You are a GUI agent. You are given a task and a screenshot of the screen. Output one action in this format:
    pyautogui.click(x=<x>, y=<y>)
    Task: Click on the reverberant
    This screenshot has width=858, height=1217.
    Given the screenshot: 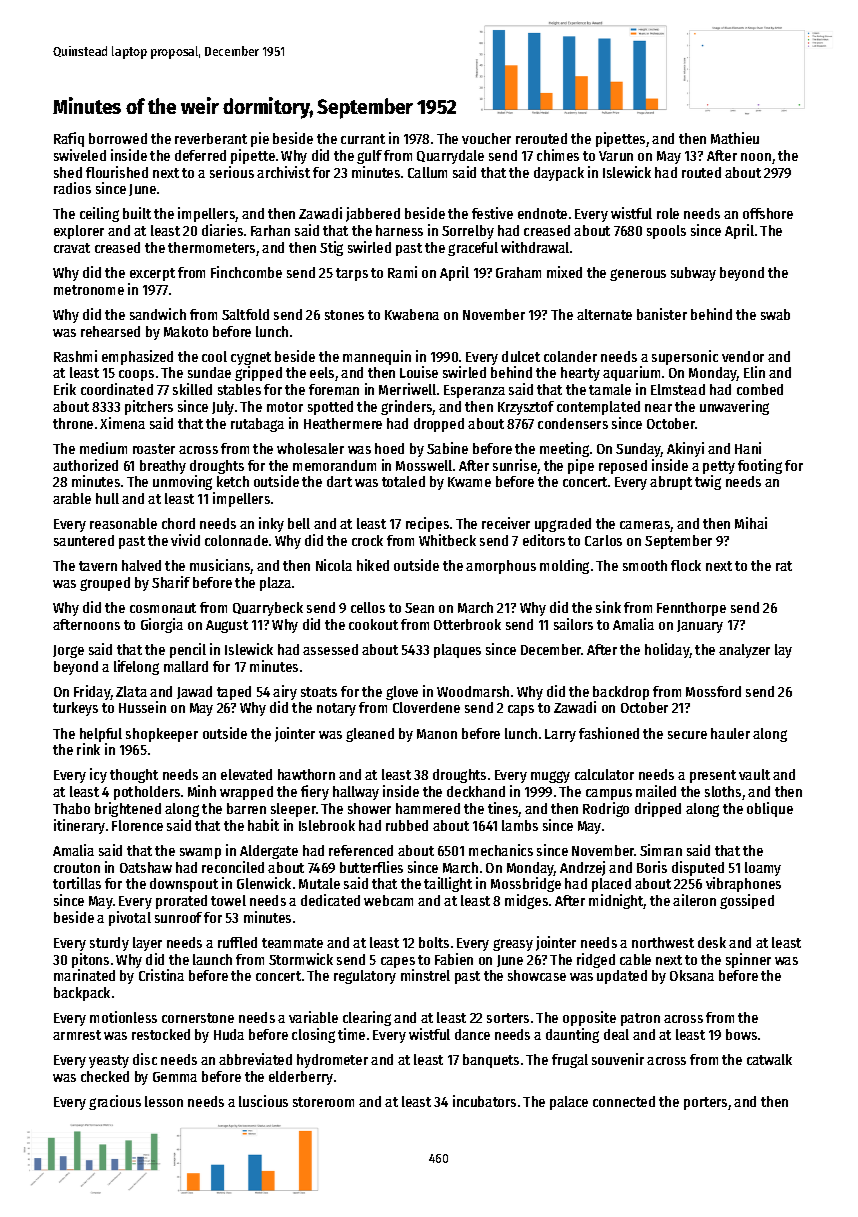 What is the action you would take?
    pyautogui.click(x=211, y=138)
